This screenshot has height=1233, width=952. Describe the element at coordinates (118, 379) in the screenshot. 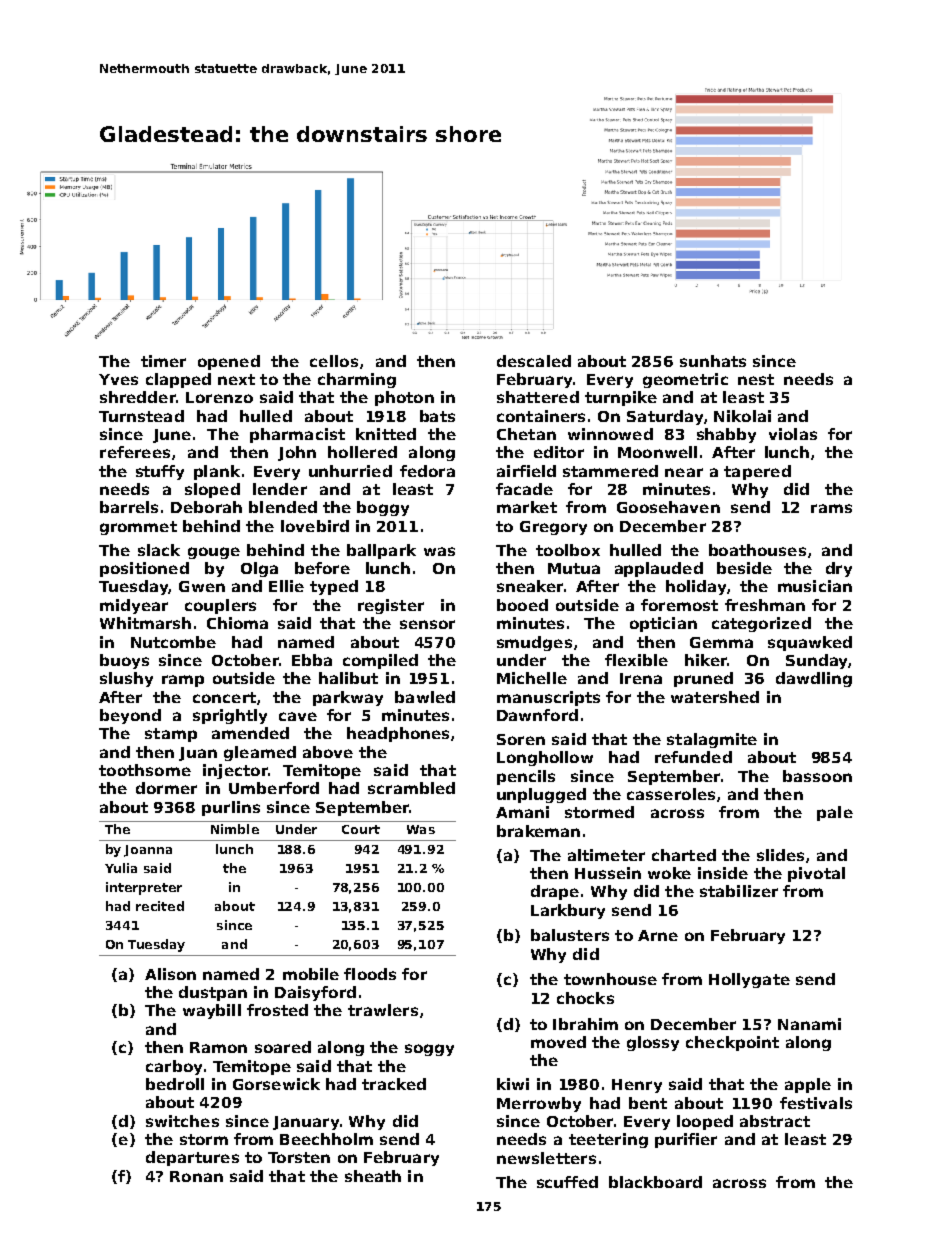

I see `Yves` at that location.
